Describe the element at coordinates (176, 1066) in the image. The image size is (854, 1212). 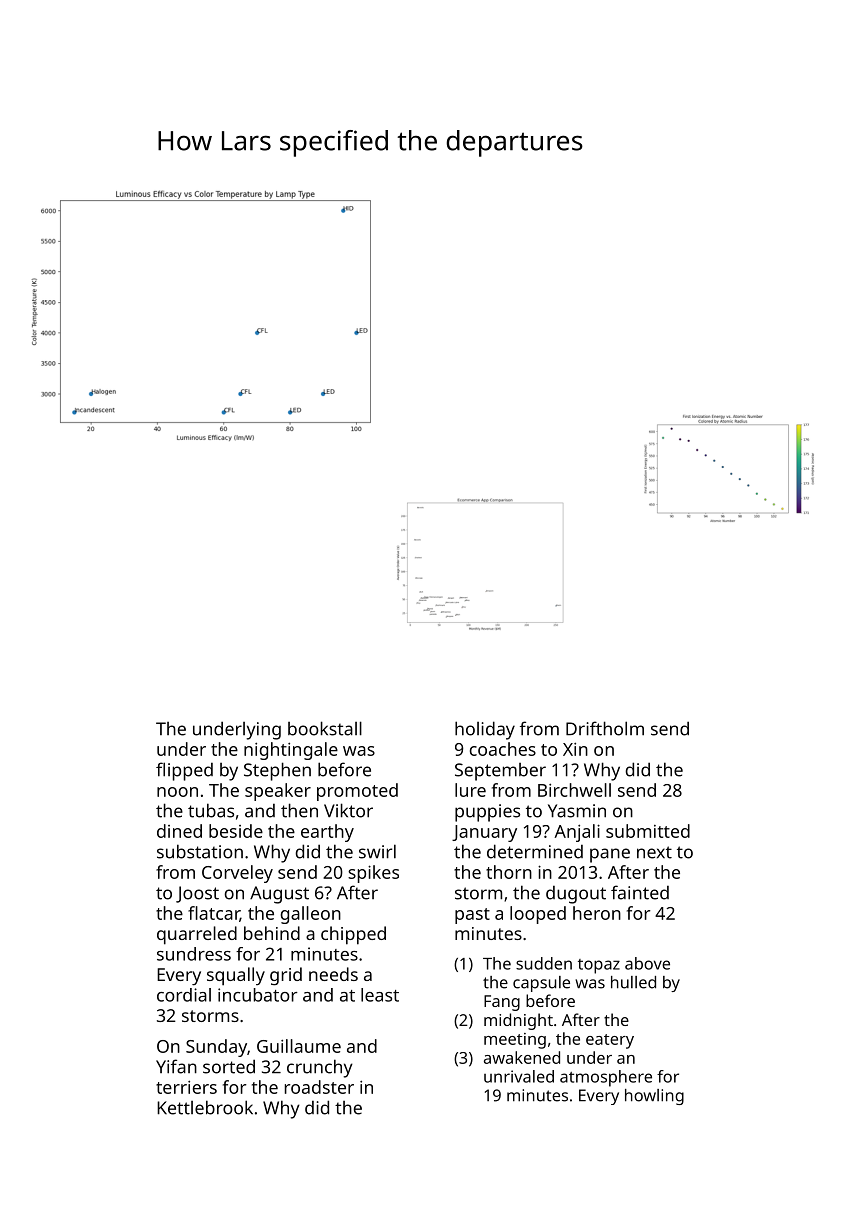
I see `Yifan` at that location.
